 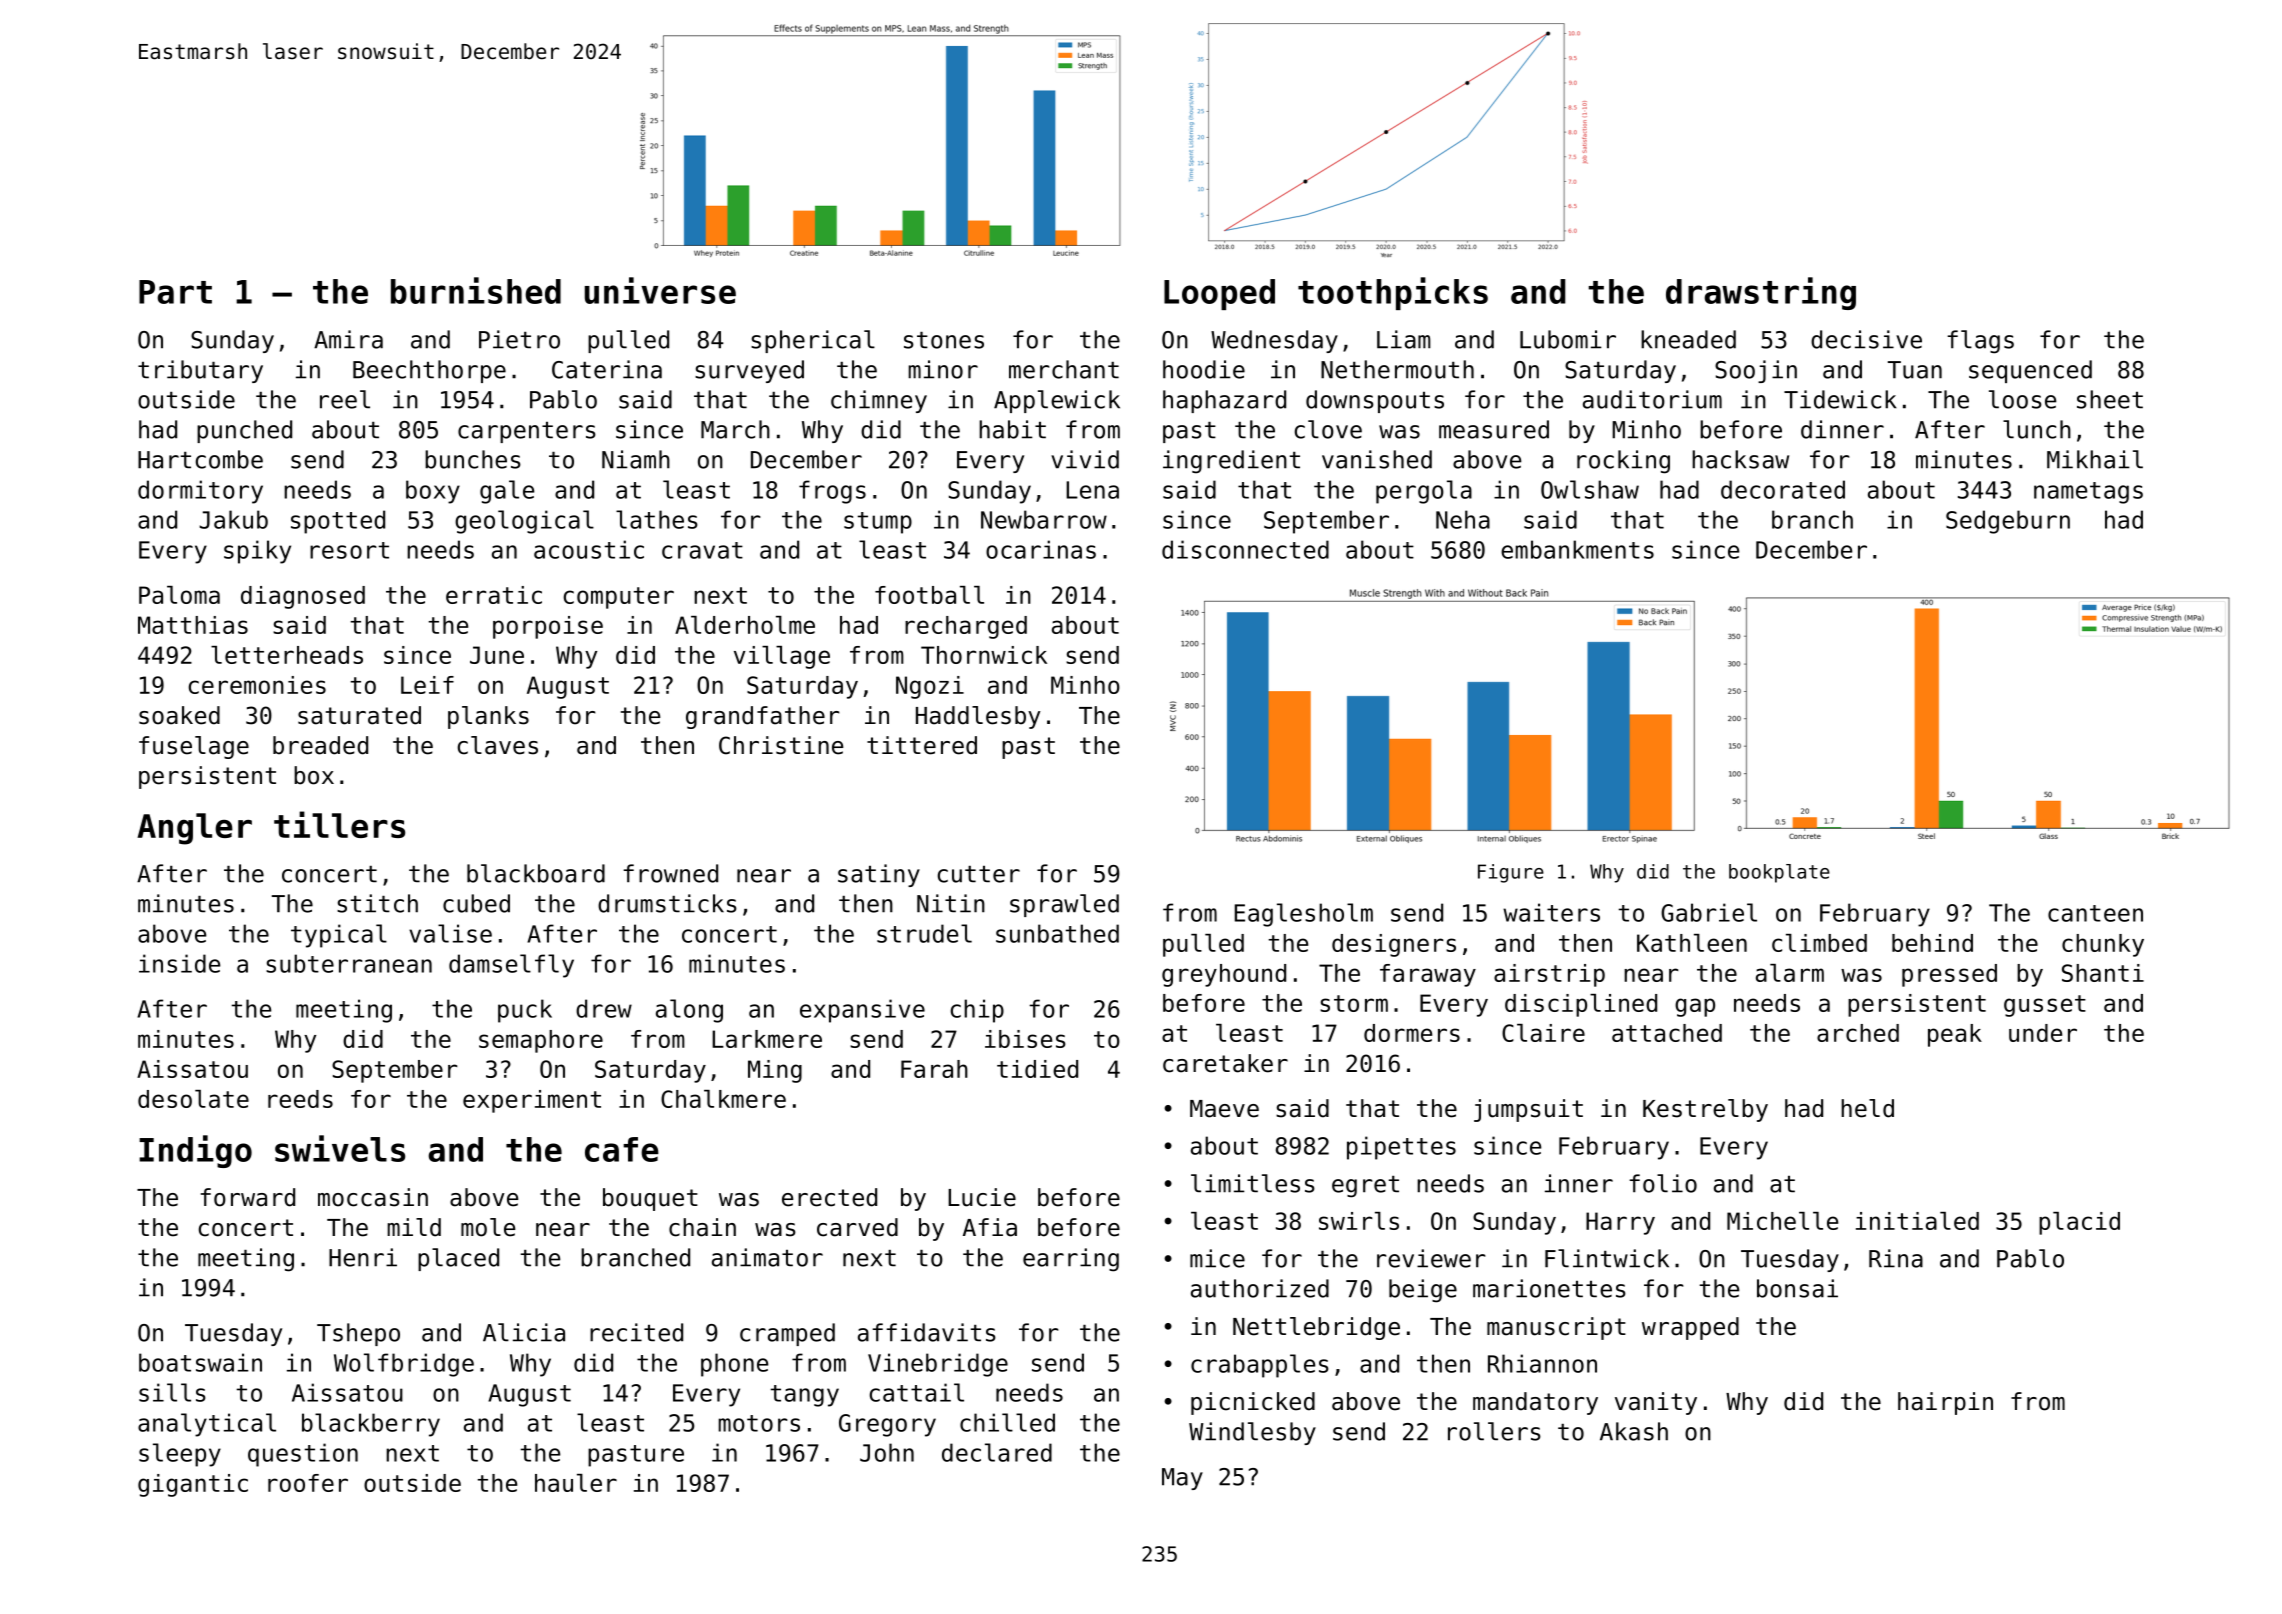 I want to click on cutter, so click(x=979, y=874).
